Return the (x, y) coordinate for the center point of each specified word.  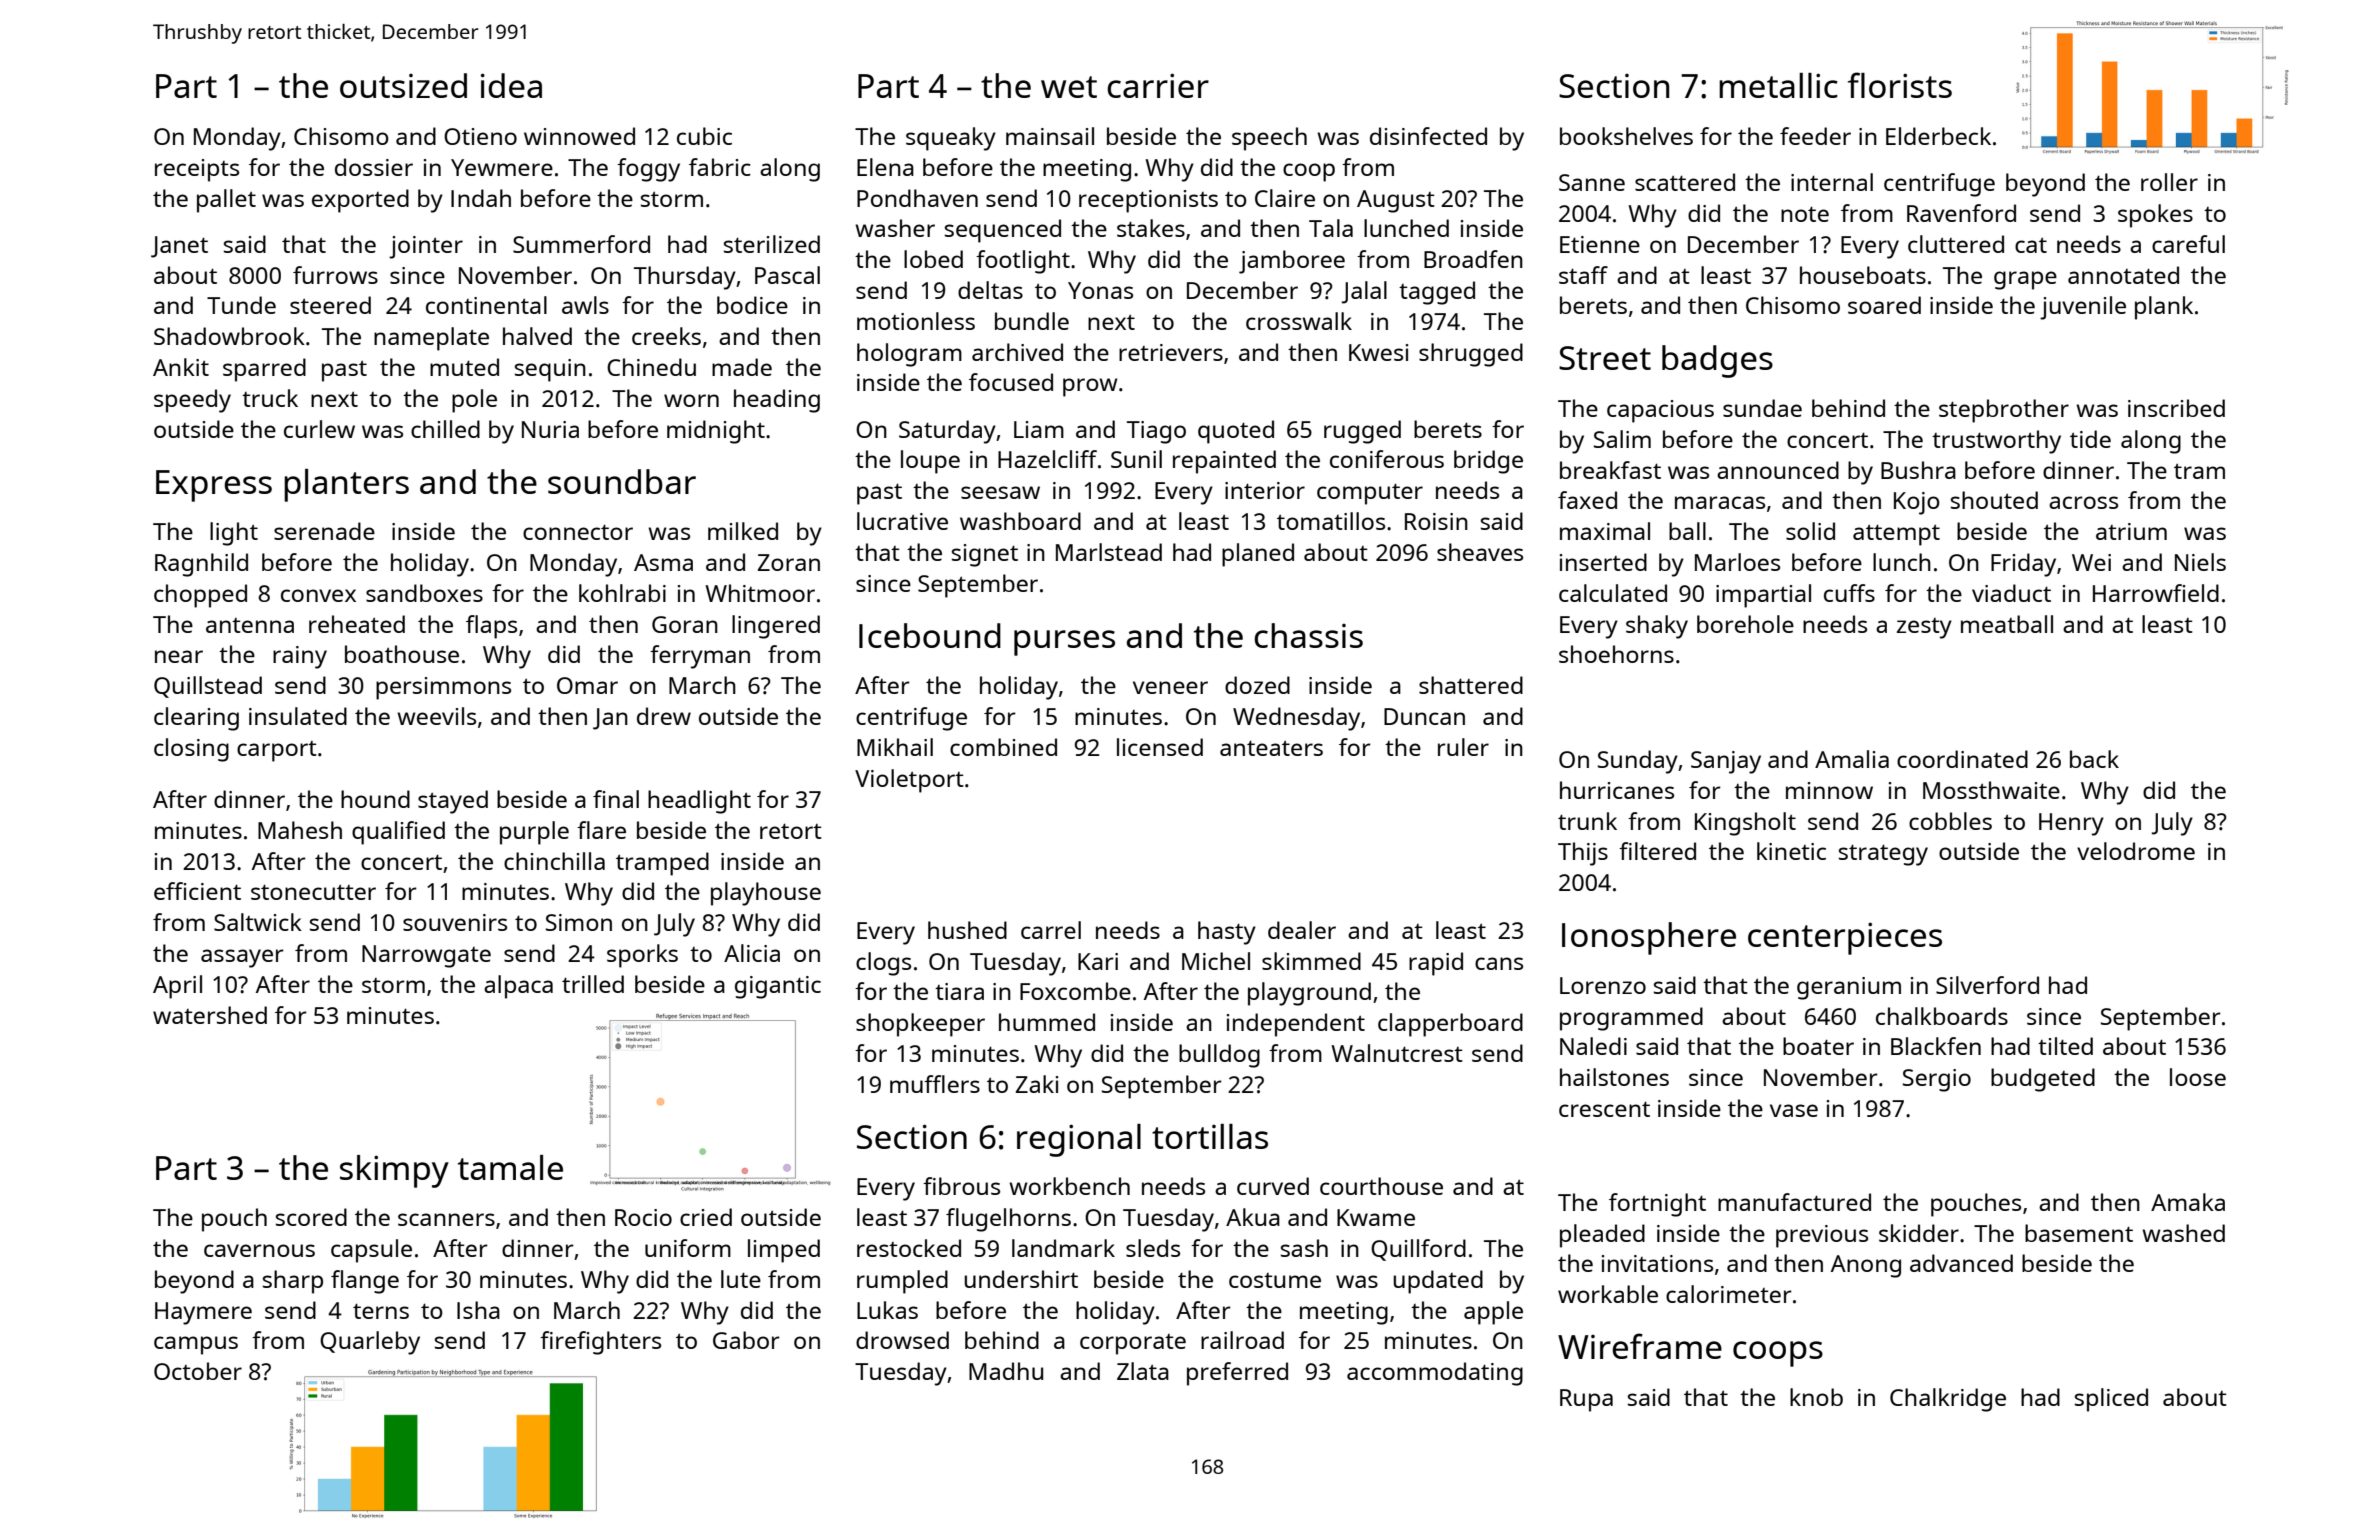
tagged (1437, 293)
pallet (226, 201)
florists (1900, 85)
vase (1794, 1110)
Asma (663, 562)
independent (1296, 1025)
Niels (2200, 562)
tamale (510, 1167)
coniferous (1387, 459)
